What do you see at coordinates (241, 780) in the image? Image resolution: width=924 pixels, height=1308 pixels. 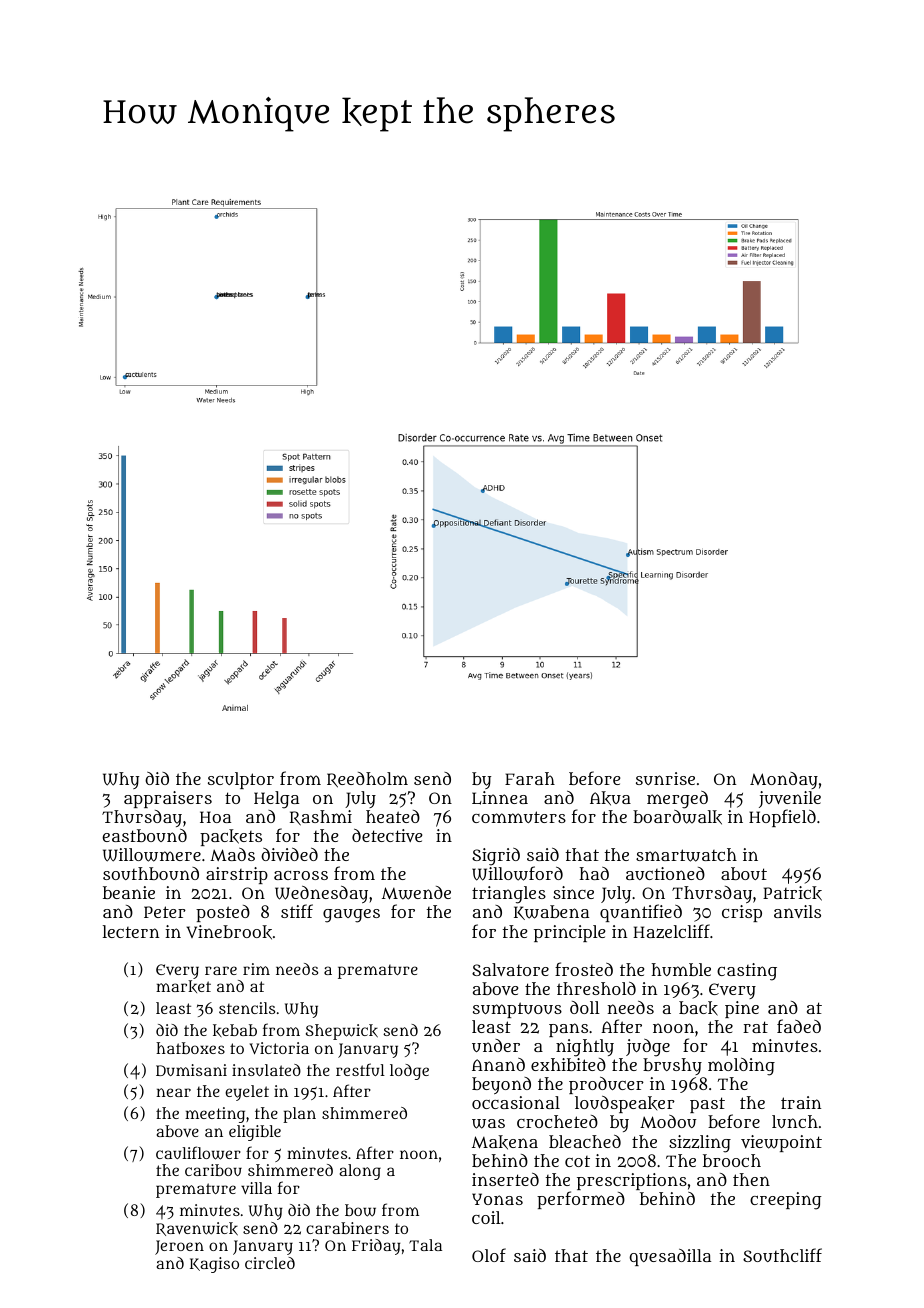 I see `sculptor` at bounding box center [241, 780].
